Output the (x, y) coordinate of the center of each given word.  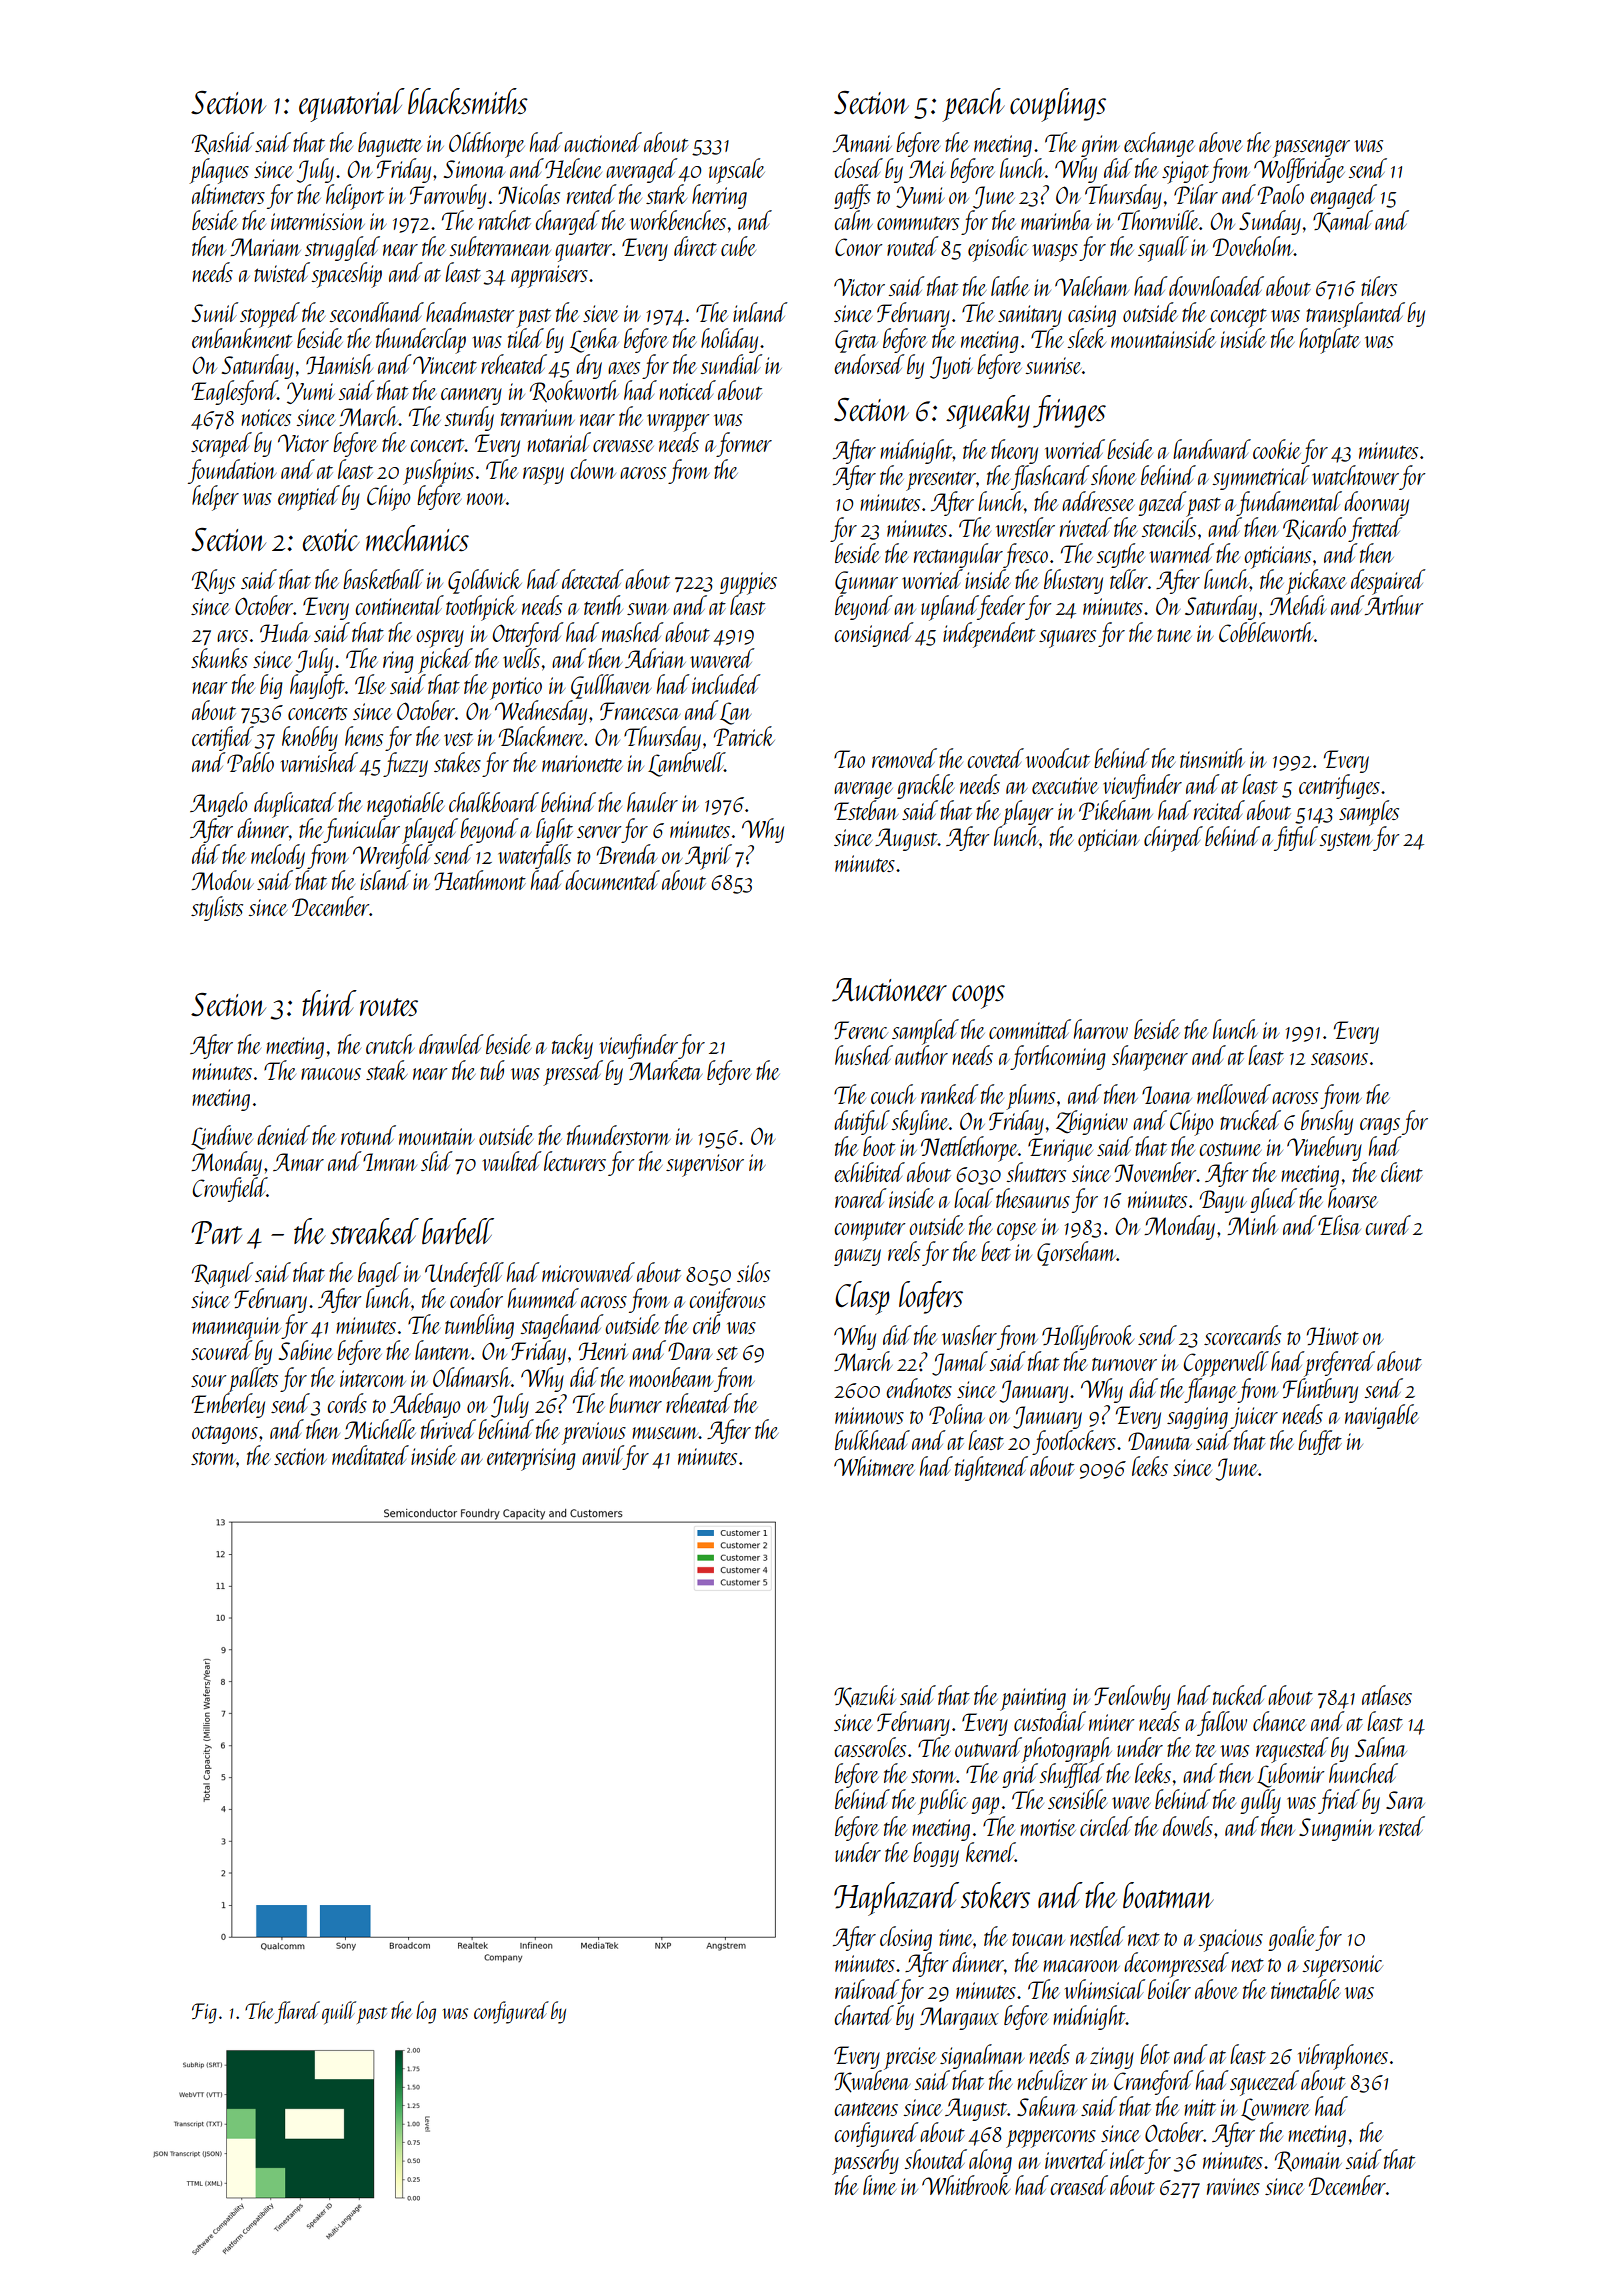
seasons (1339, 1059)
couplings (1058, 105)
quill (339, 2012)
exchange (1159, 144)
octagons (225, 1435)
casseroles (870, 1747)
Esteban (866, 810)
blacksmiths (468, 101)
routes (389, 1007)
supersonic (1342, 1966)
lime (879, 2185)
